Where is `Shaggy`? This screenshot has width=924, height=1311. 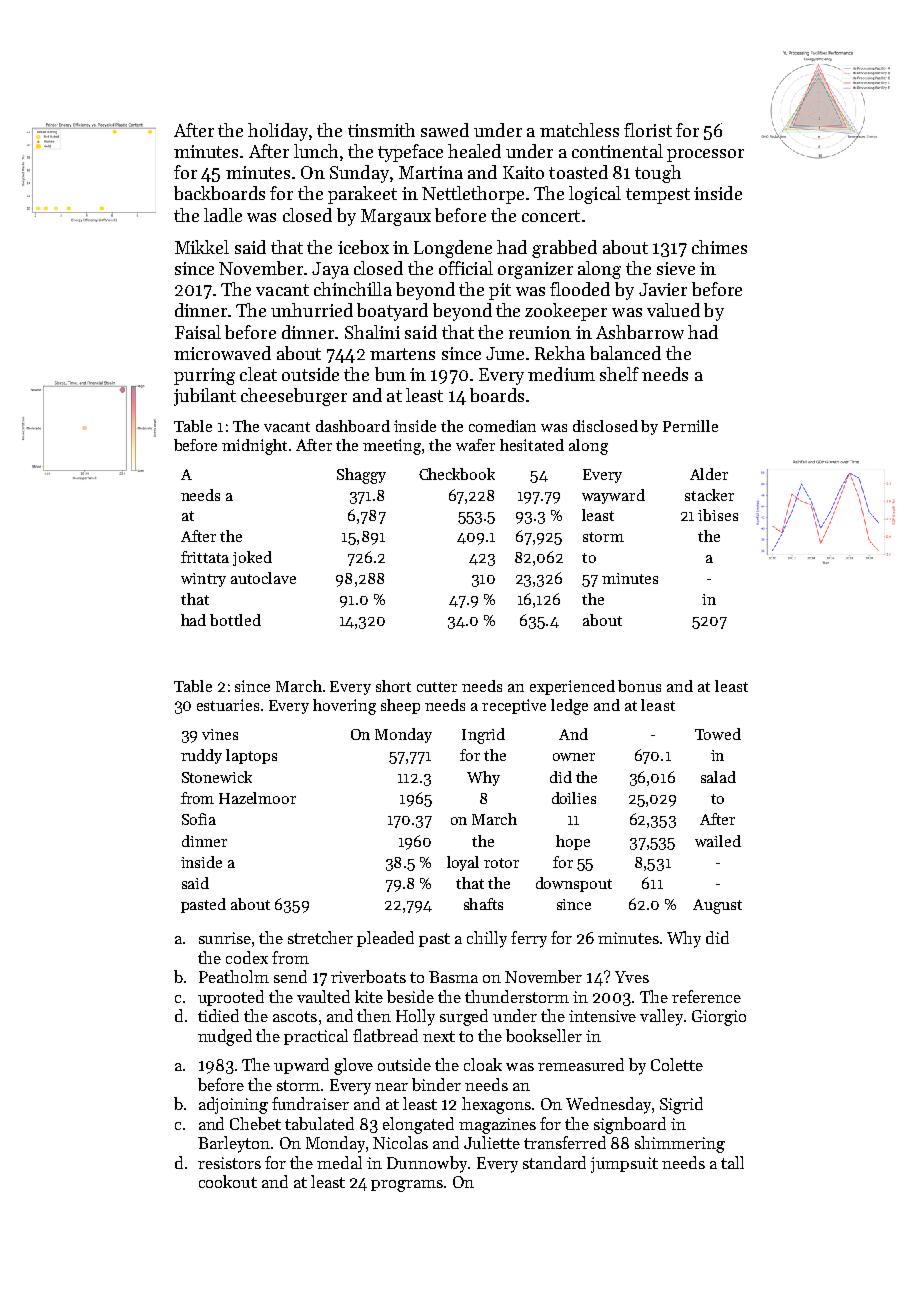
Shaggy is located at coordinates (361, 476).
